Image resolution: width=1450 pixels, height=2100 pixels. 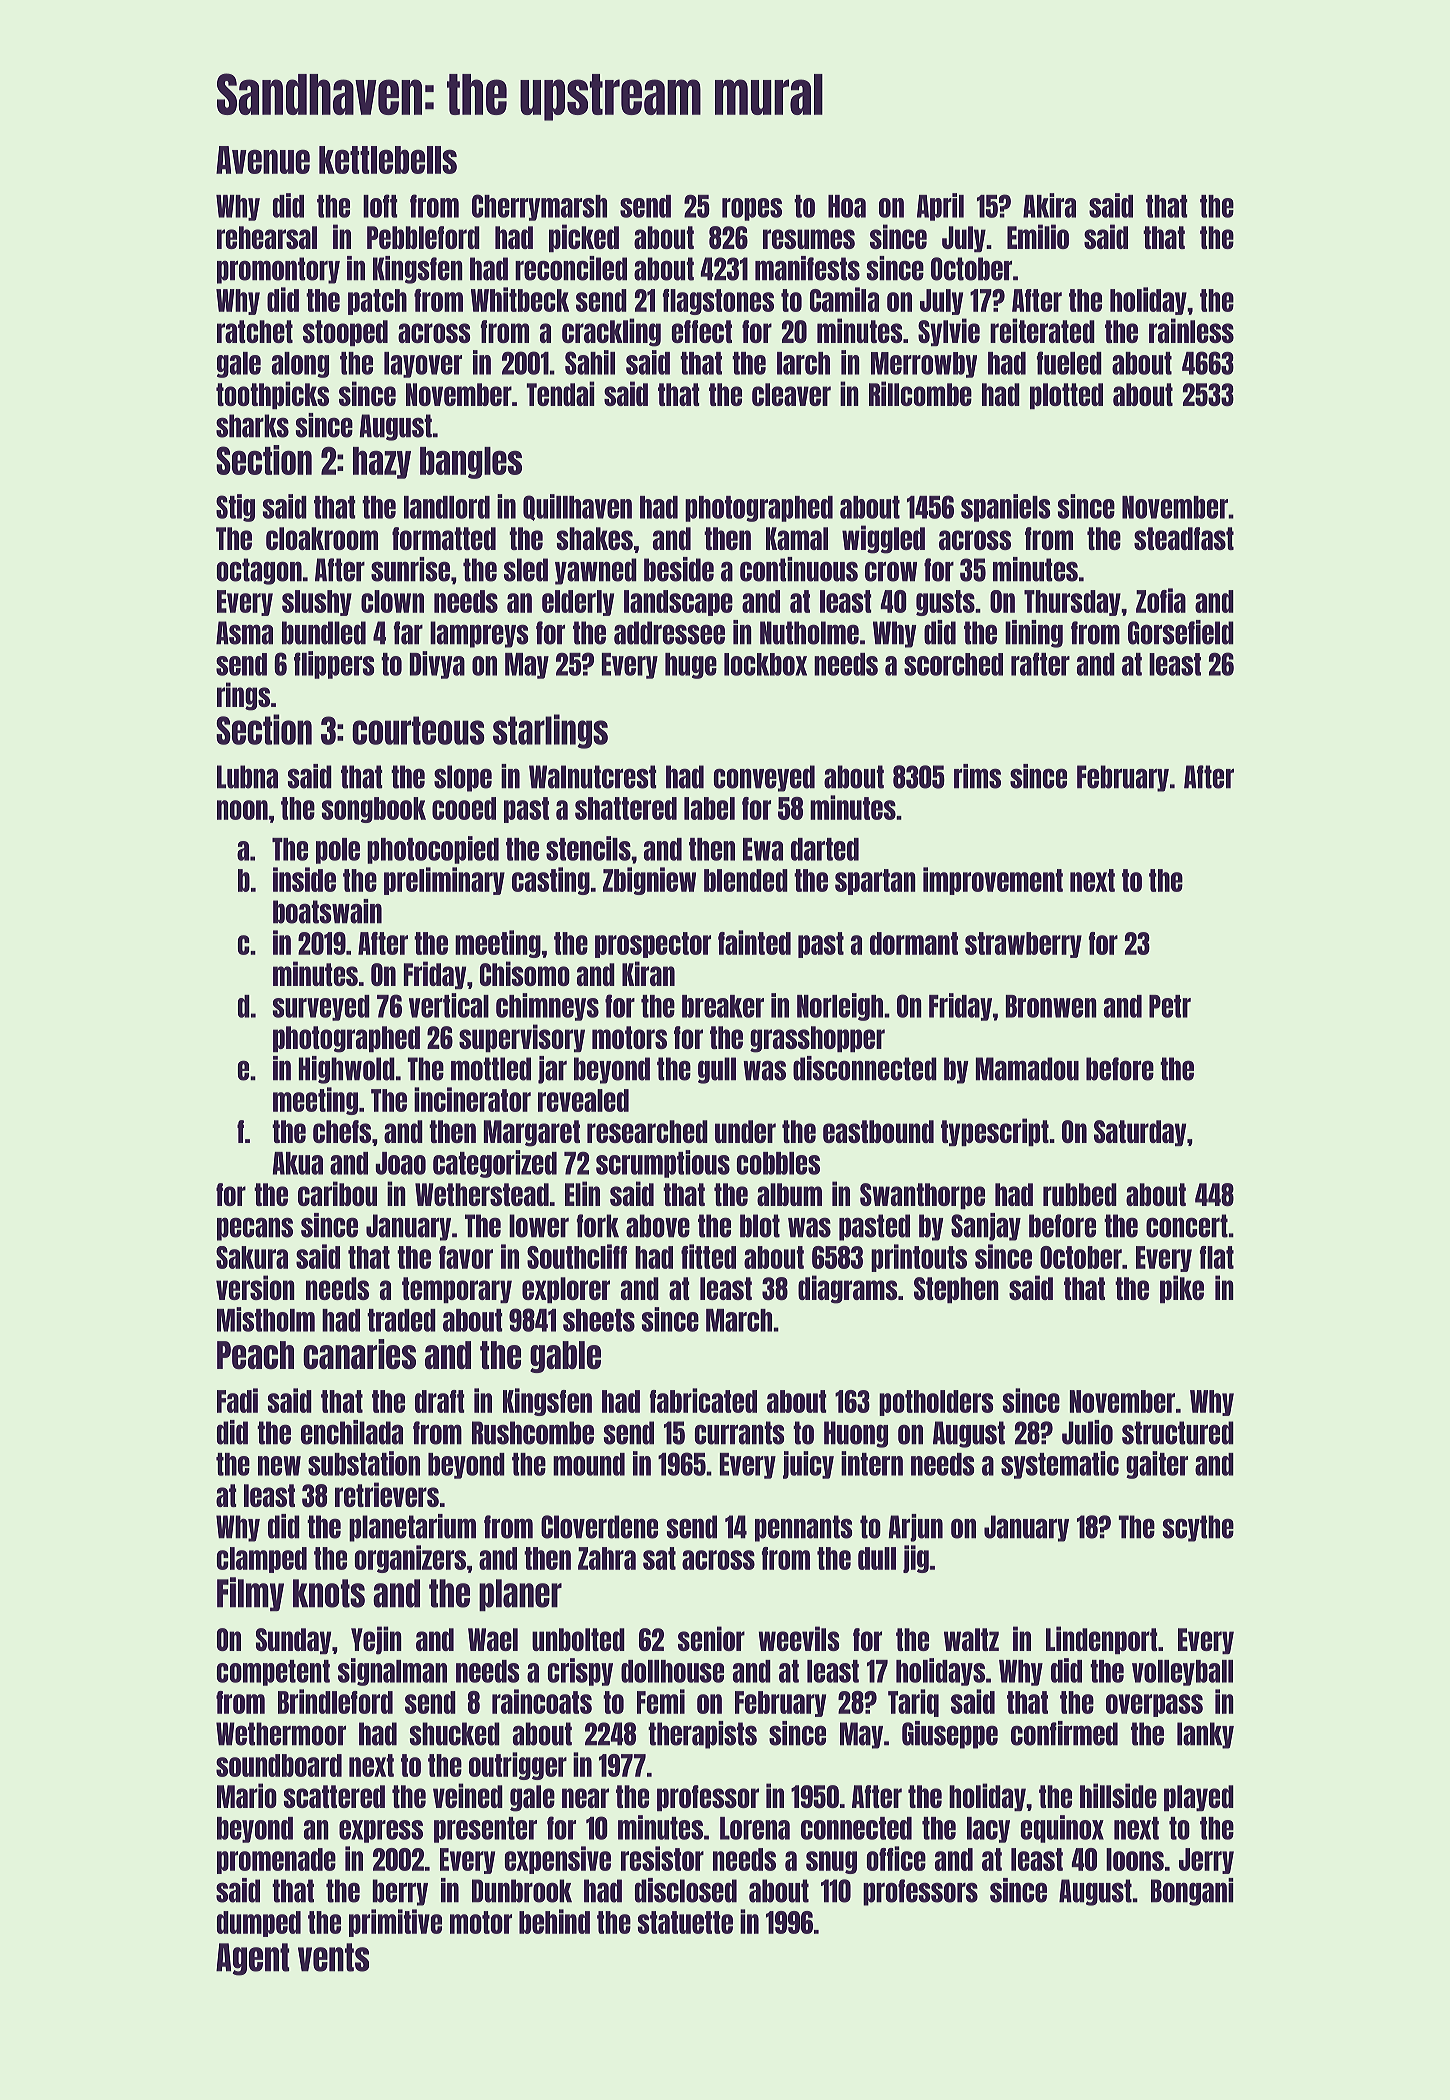 What do you see at coordinates (1060, 1465) in the screenshot?
I see `systematic` at bounding box center [1060, 1465].
